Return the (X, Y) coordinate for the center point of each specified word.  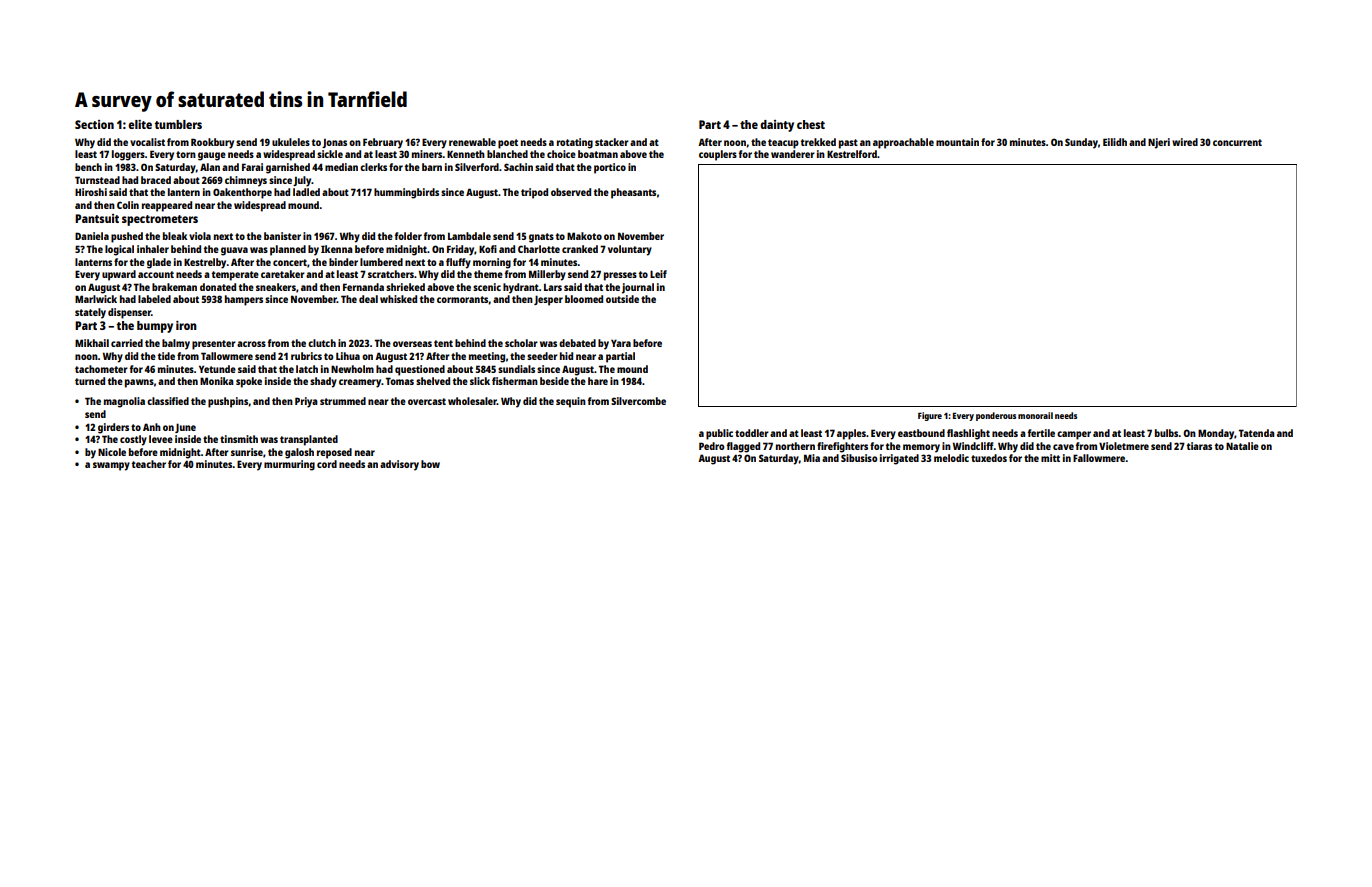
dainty (777, 126)
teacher (148, 464)
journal (638, 288)
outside (622, 299)
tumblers (178, 124)
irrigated (899, 459)
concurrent (1237, 142)
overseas (412, 344)
